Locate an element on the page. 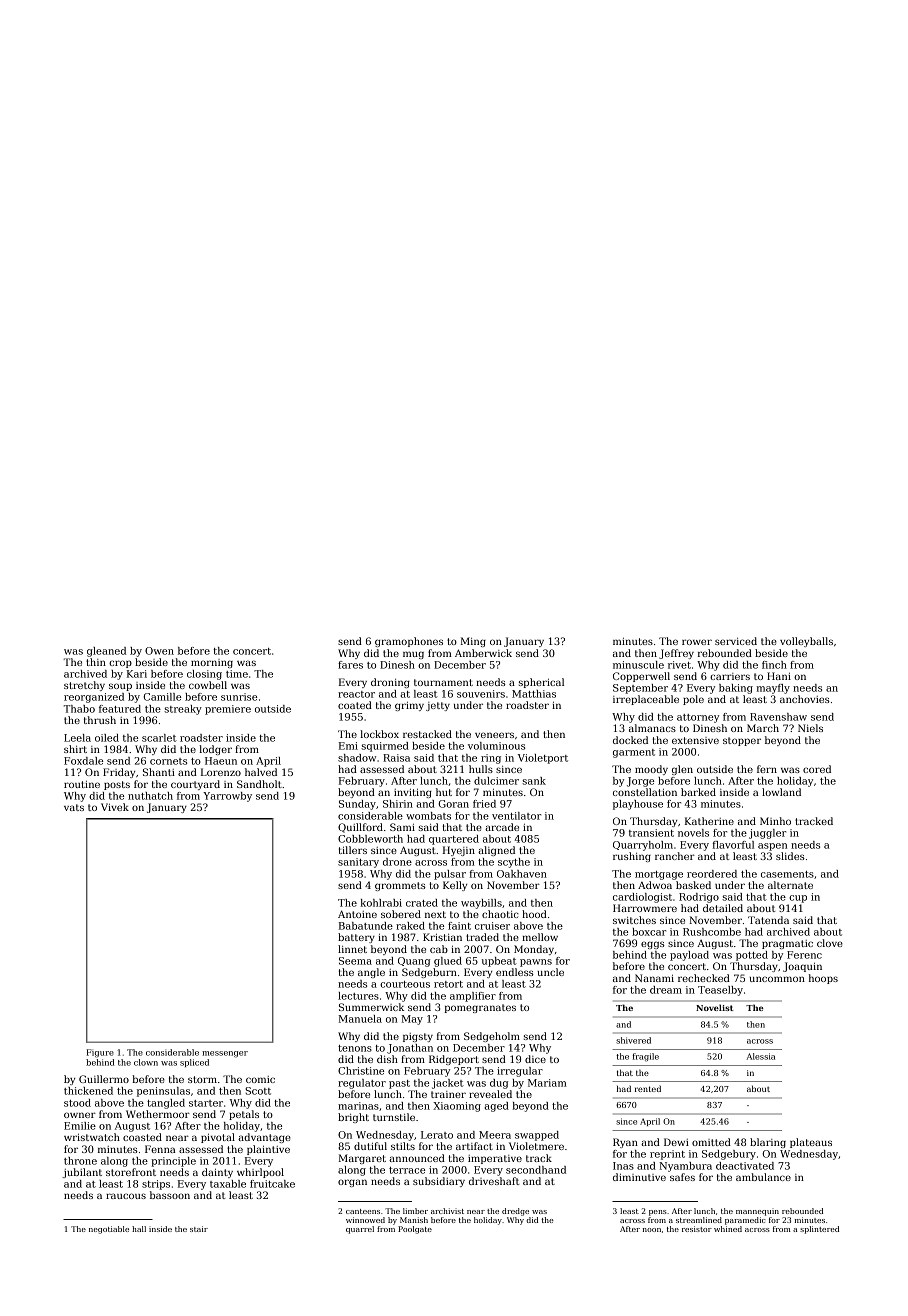 This page has height=1316, width=908. kohlrabi is located at coordinates (381, 903).
